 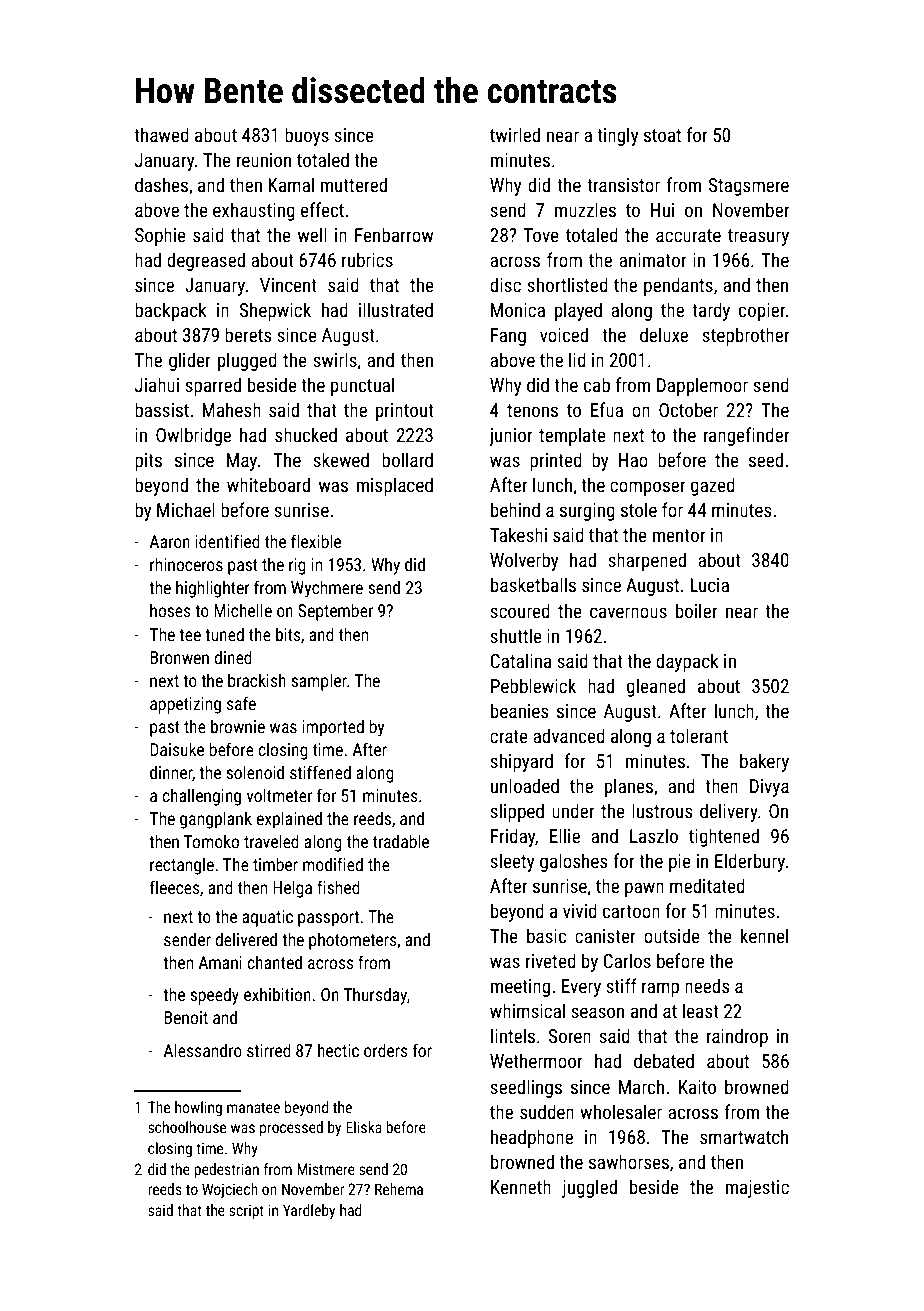 What do you see at coordinates (687, 662) in the page?
I see `daypack` at bounding box center [687, 662].
